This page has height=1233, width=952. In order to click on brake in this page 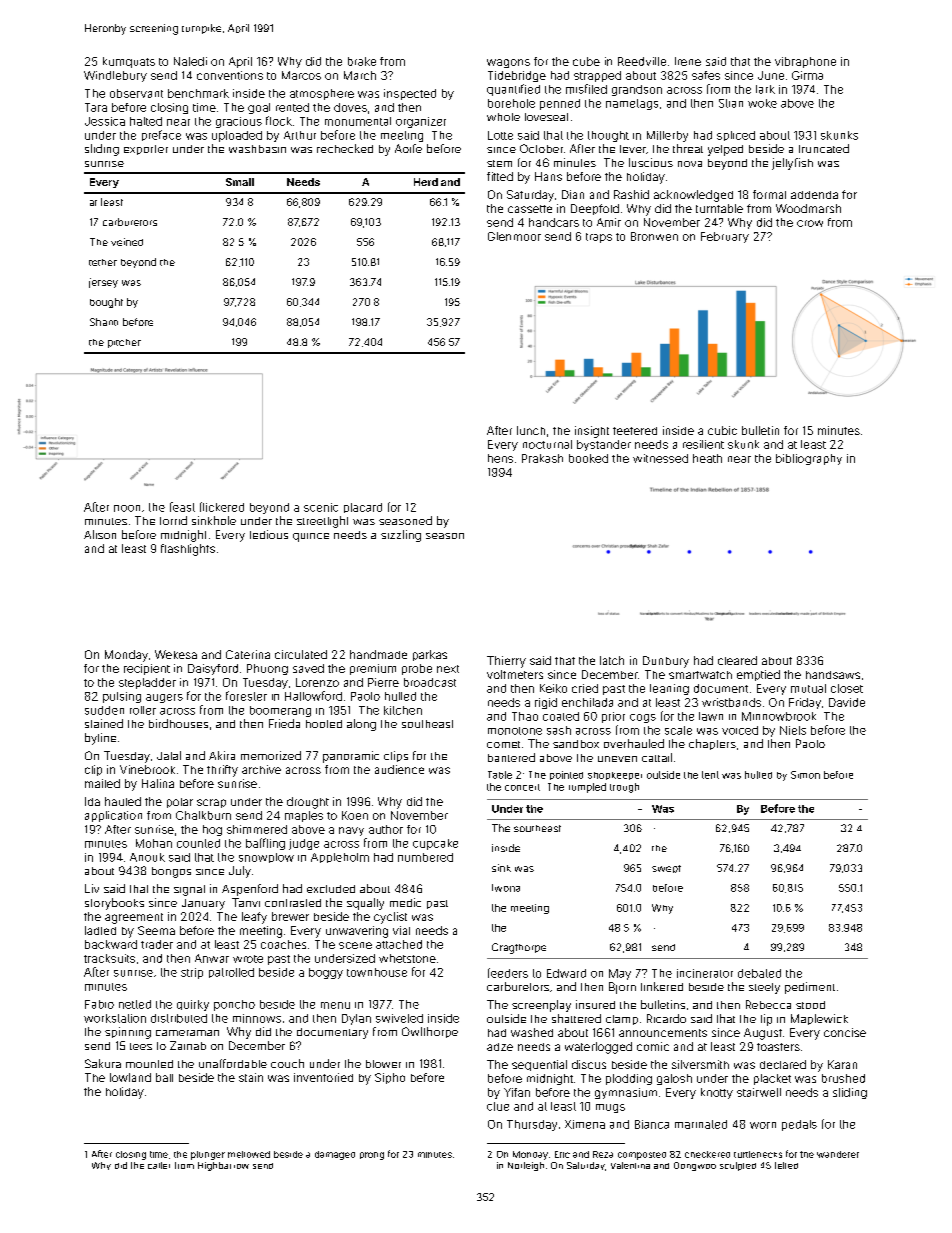, I will do `click(362, 61)`.
